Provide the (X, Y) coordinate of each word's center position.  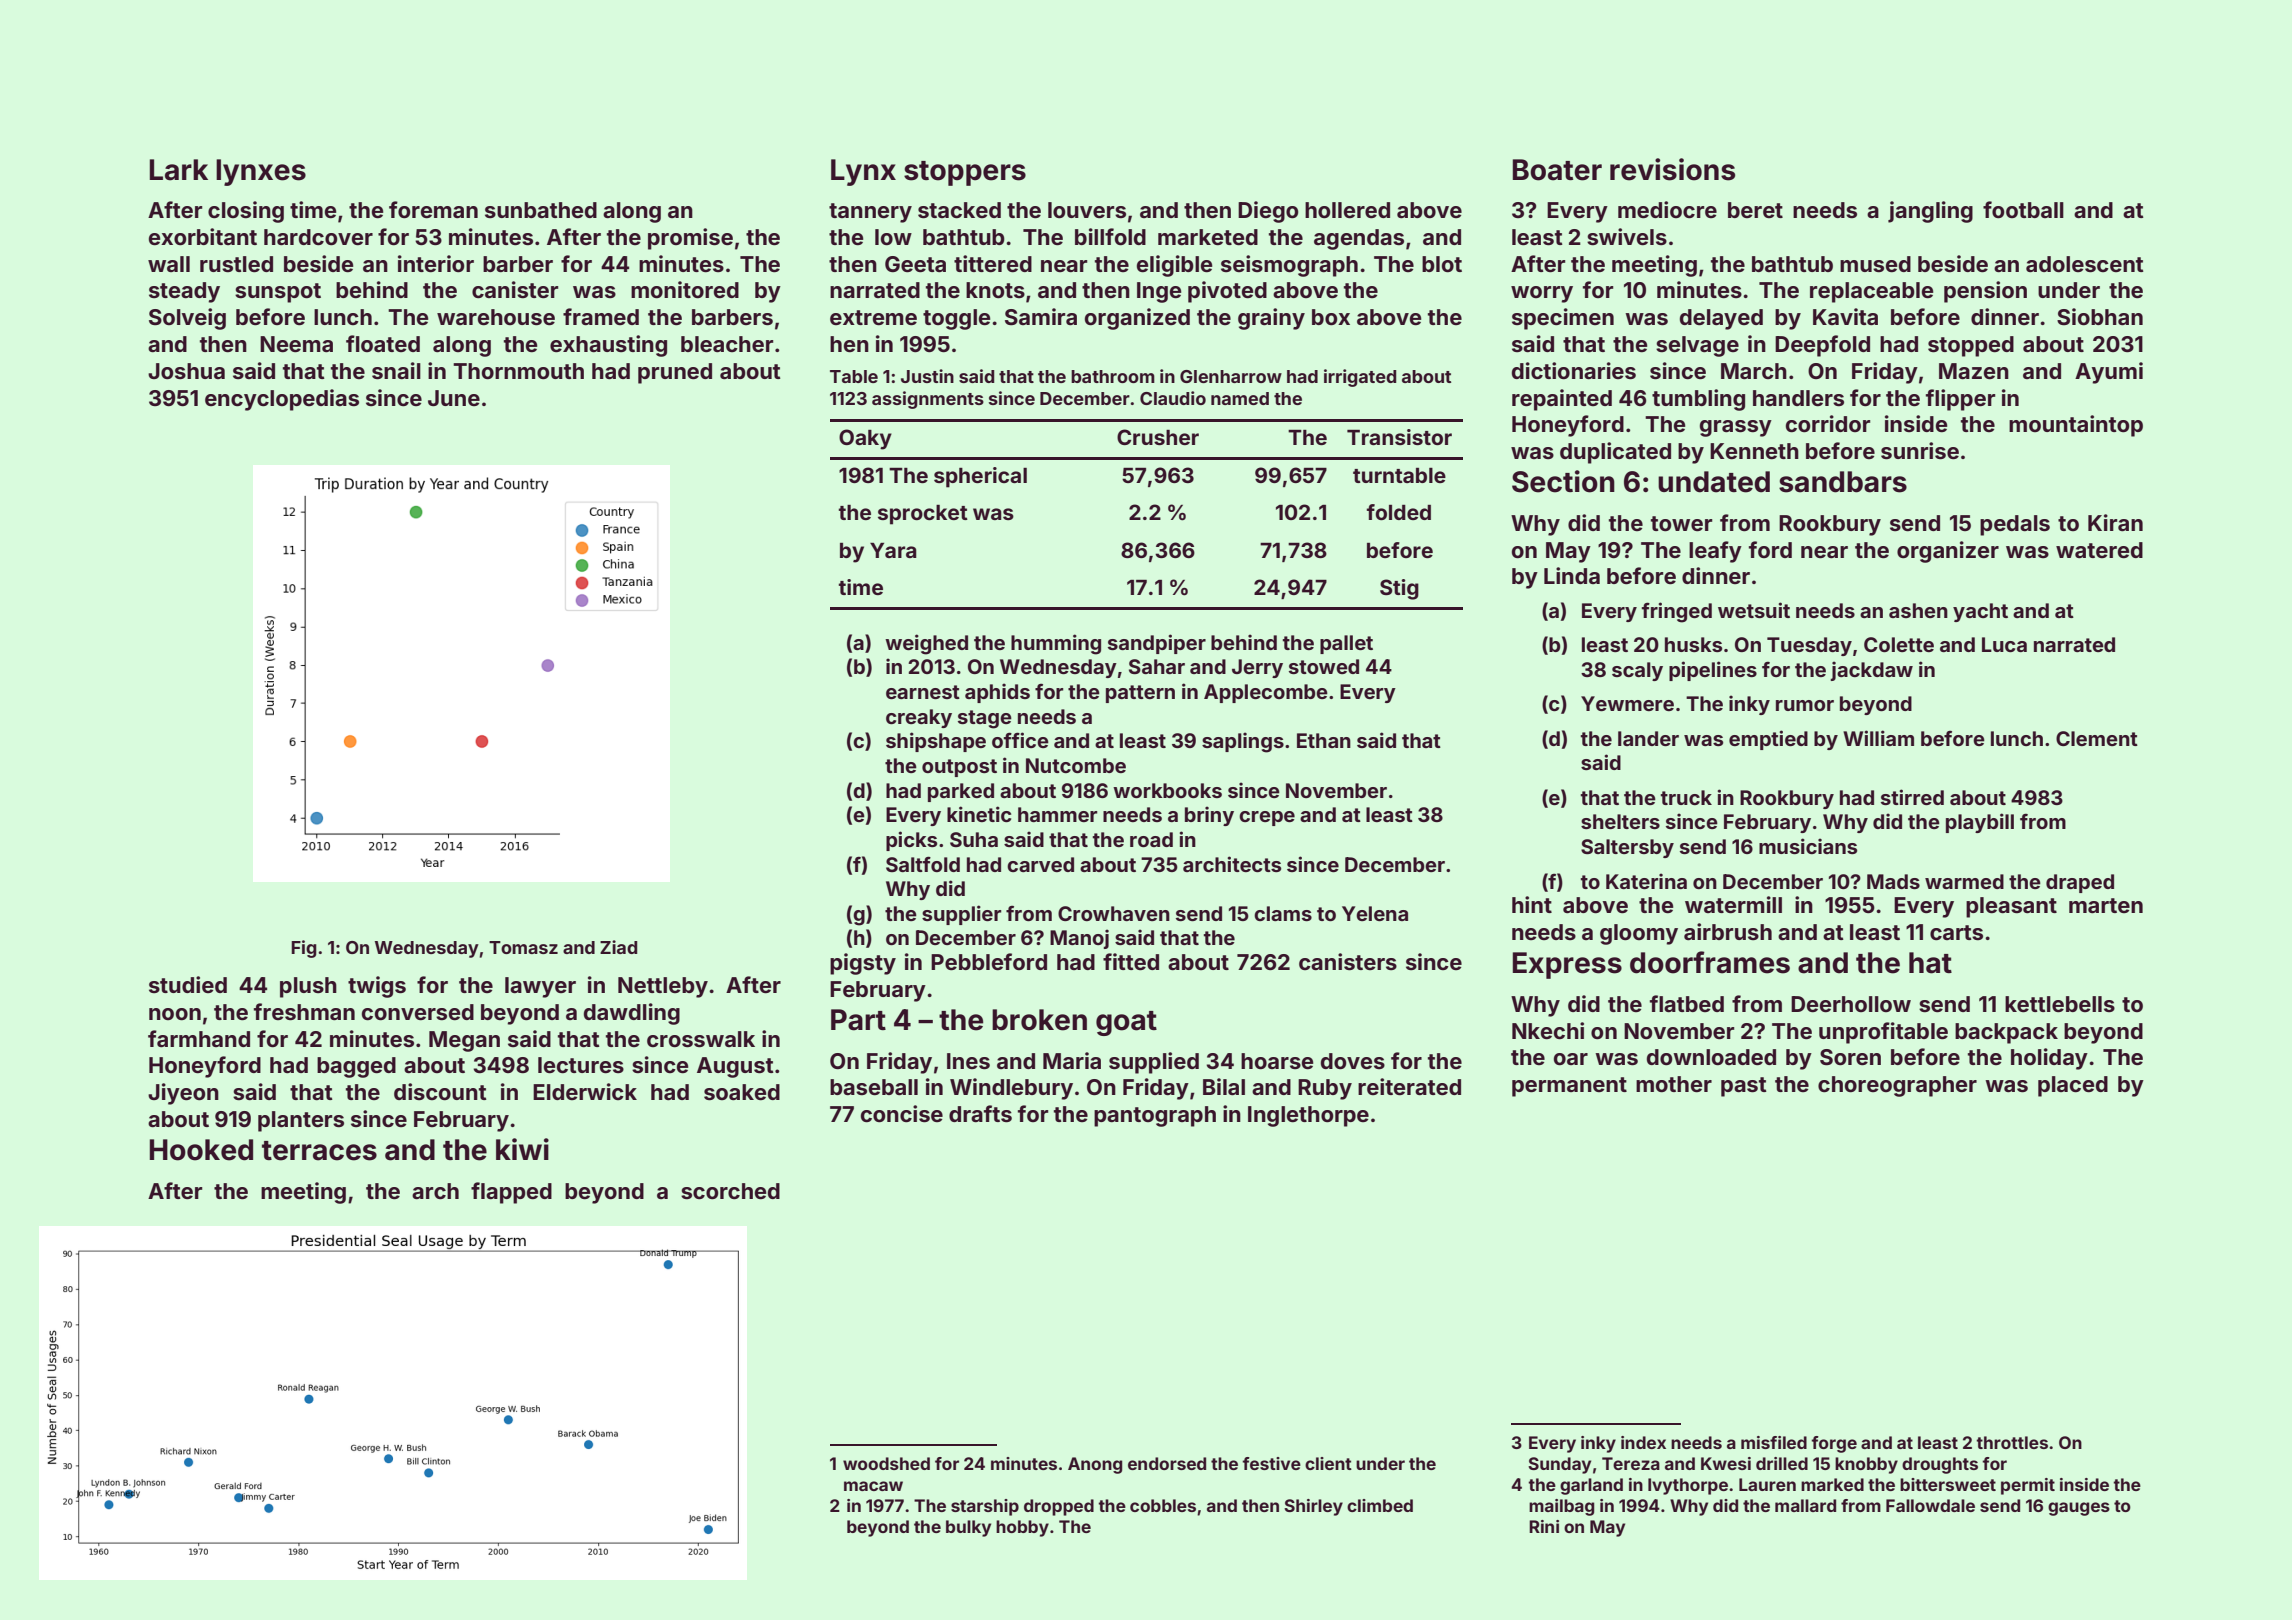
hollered (1347, 210)
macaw (873, 1486)
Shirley (1313, 1507)
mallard (1805, 1505)
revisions (1672, 169)
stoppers (965, 173)
